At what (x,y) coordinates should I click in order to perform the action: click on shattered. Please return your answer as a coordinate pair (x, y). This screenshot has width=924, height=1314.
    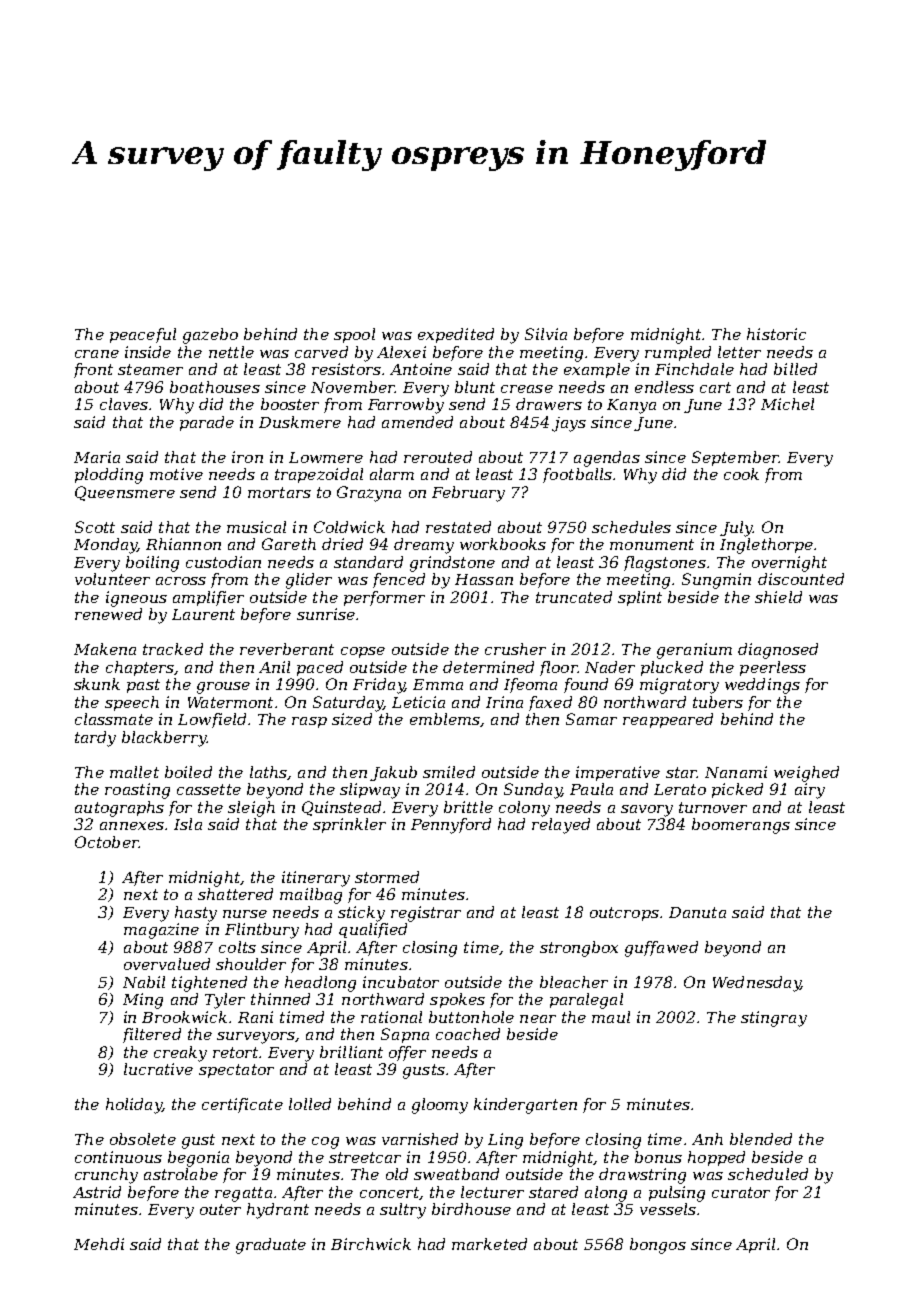
    Looking at the image, I should click on (235, 894).
